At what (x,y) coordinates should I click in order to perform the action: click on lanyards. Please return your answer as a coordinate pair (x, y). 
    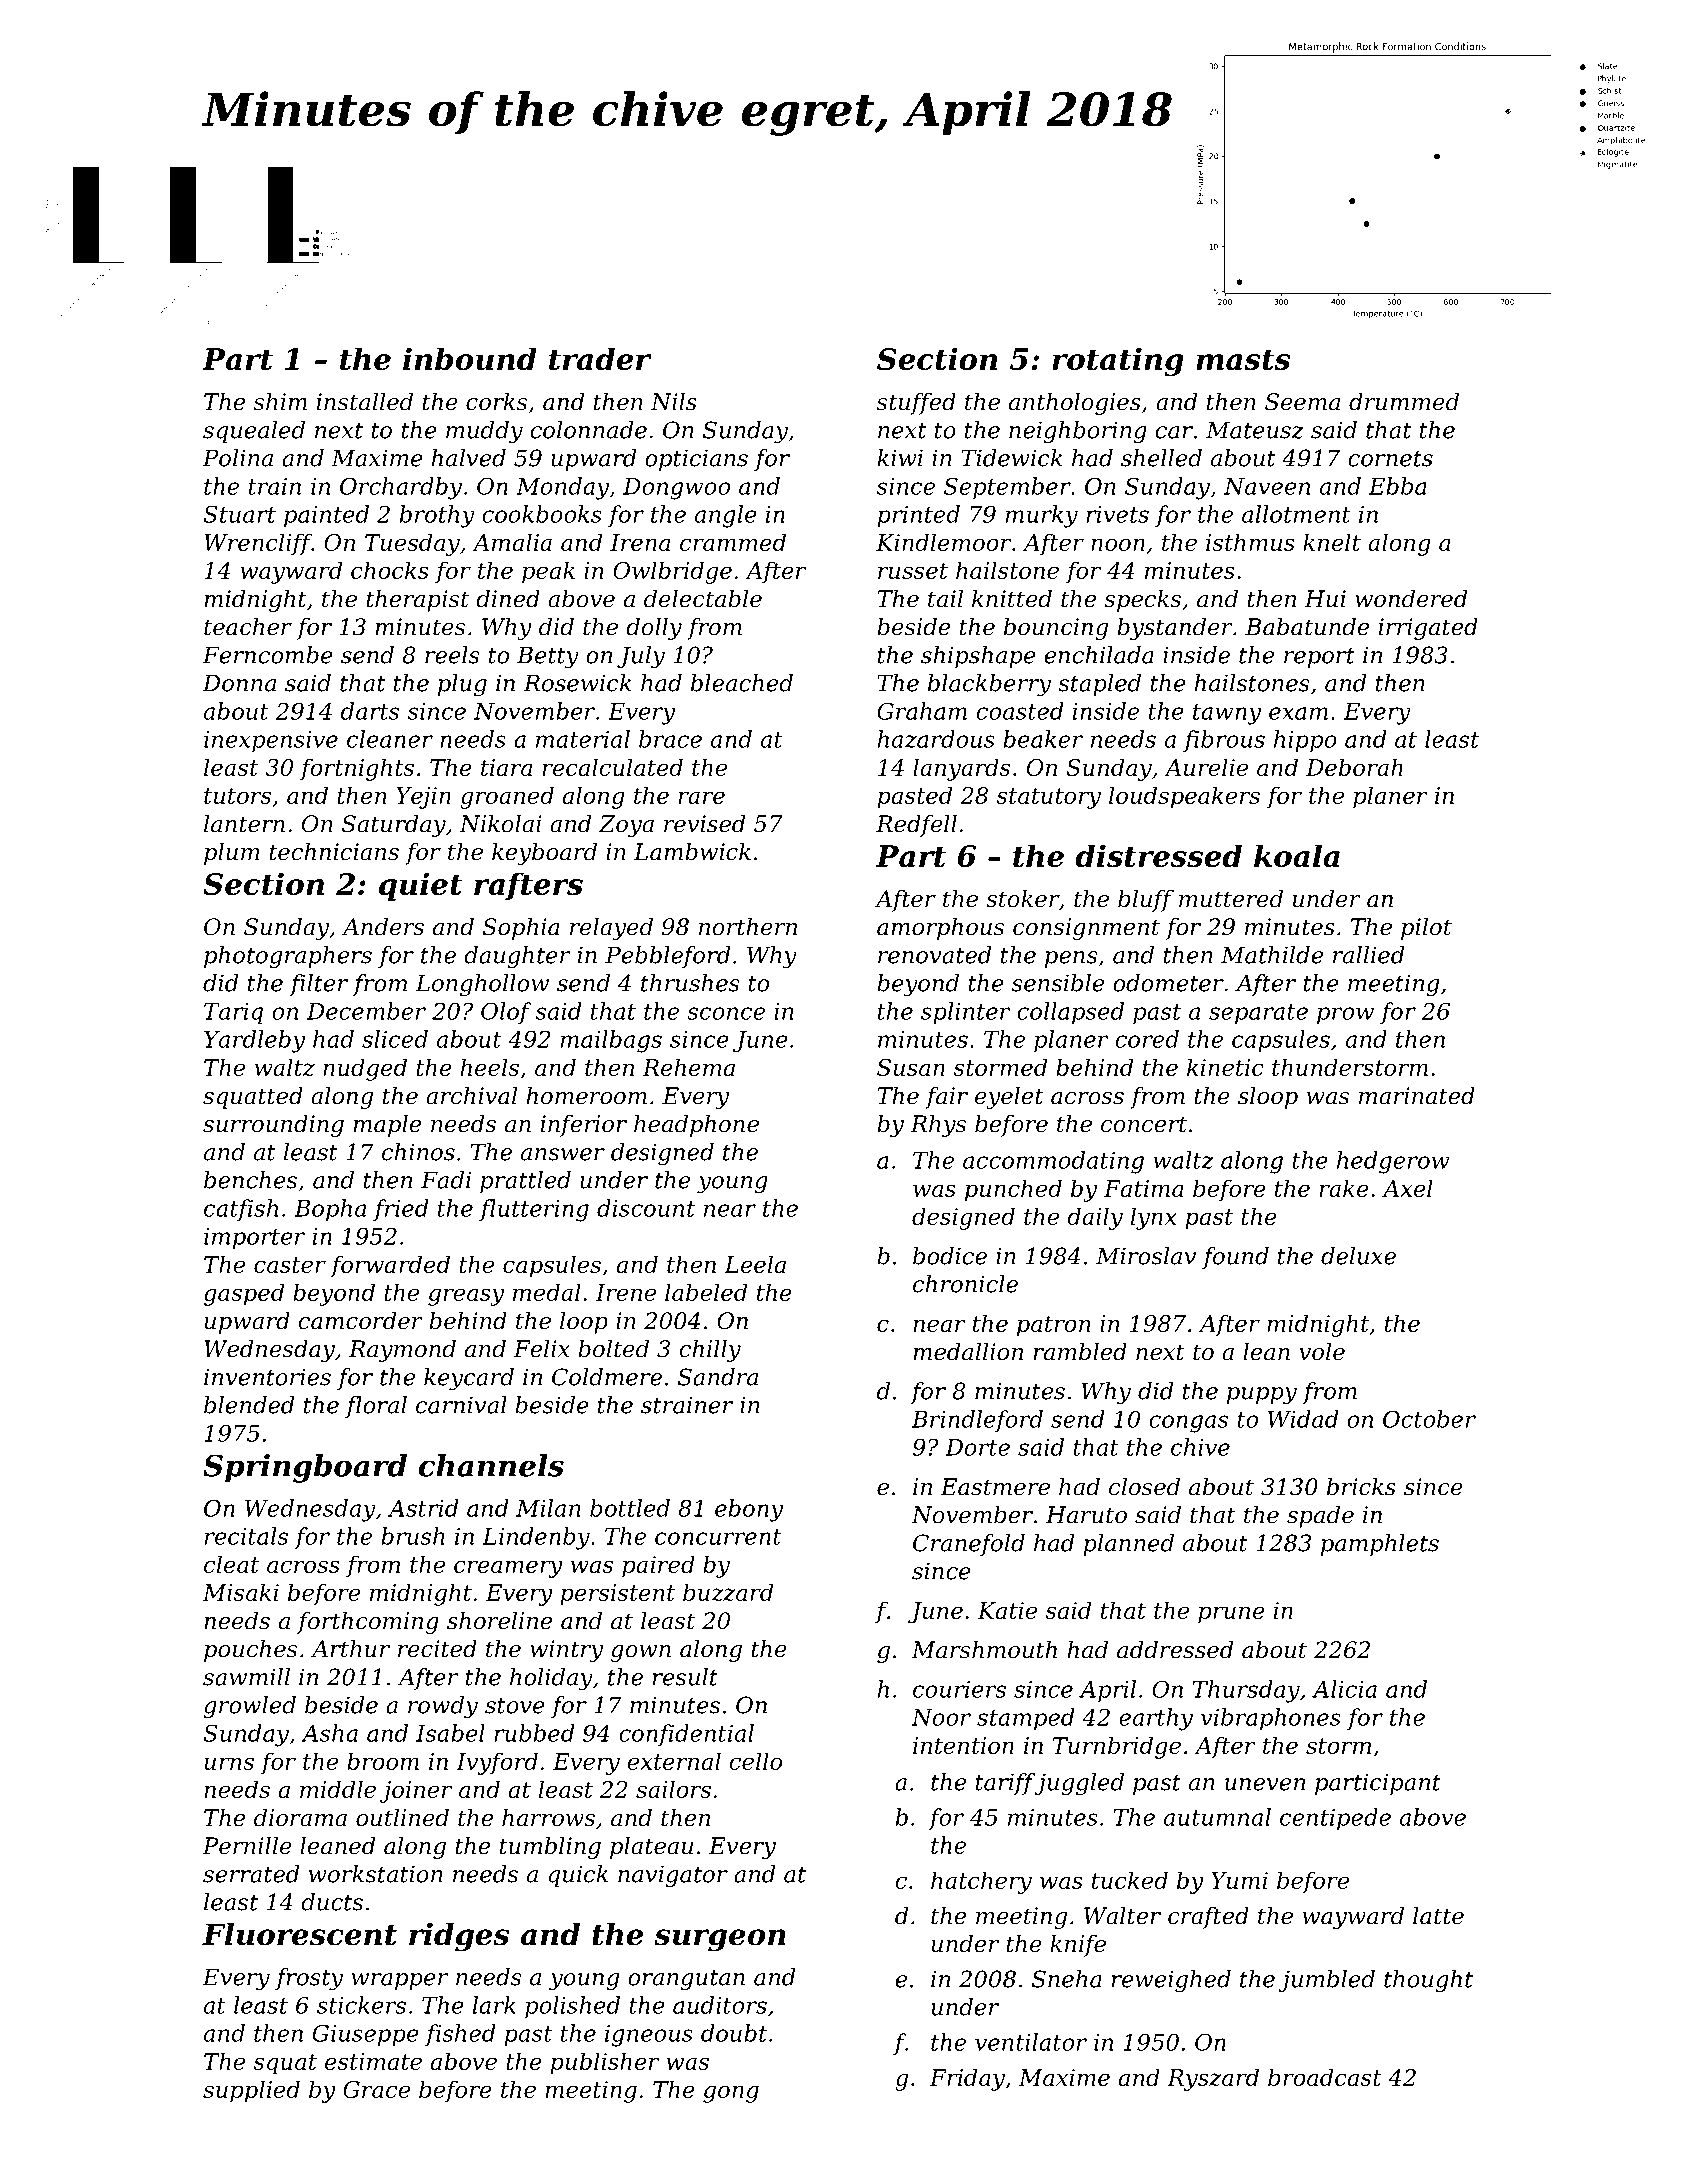
    Looking at the image, I should click on (961, 769).
